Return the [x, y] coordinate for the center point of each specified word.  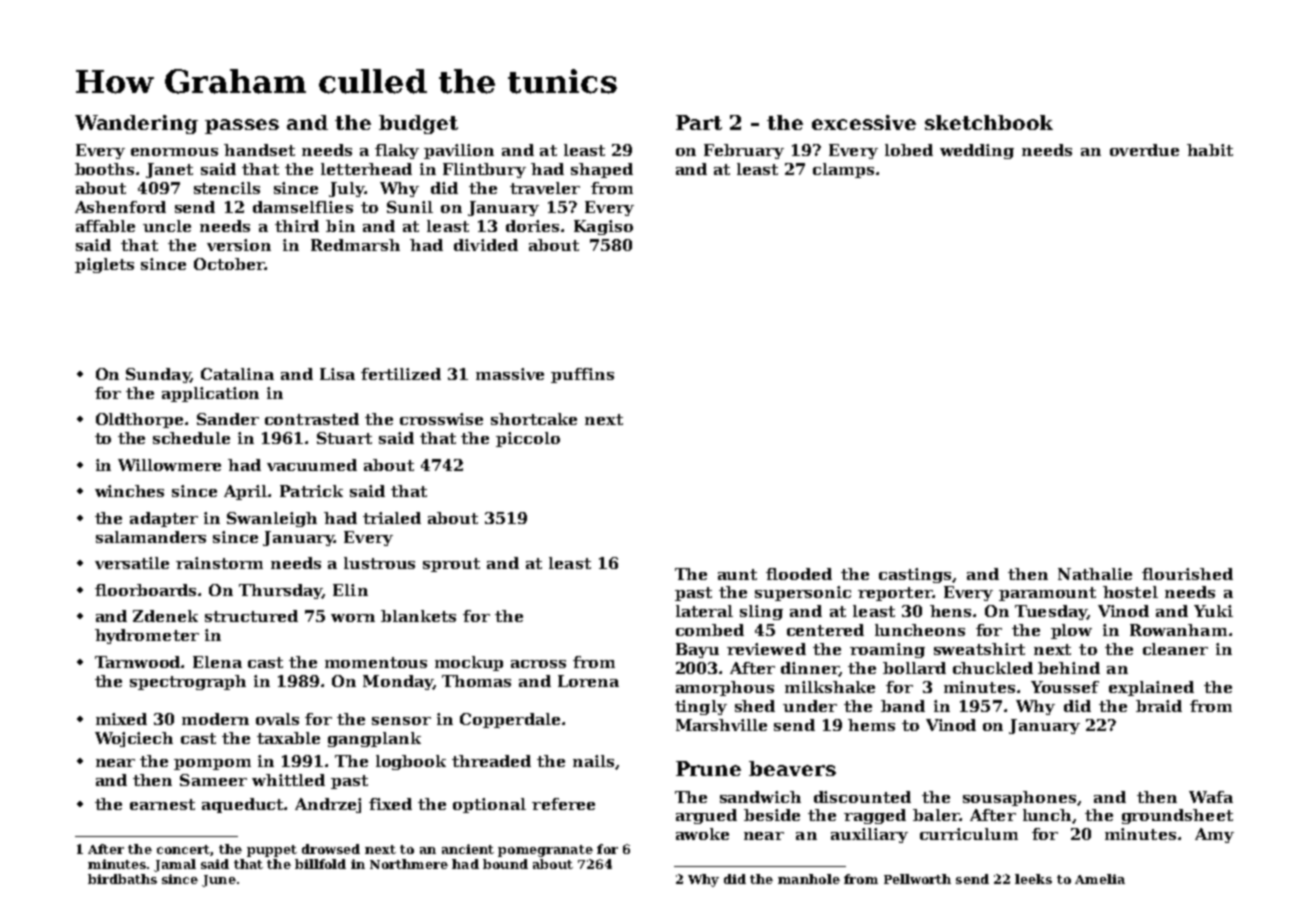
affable [105, 226]
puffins [582, 375]
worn [353, 618]
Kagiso [603, 227]
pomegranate [545, 851]
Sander [228, 419]
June [219, 881]
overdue [1144, 150]
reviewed [766, 649]
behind [1069, 668]
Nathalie [1095, 574]
